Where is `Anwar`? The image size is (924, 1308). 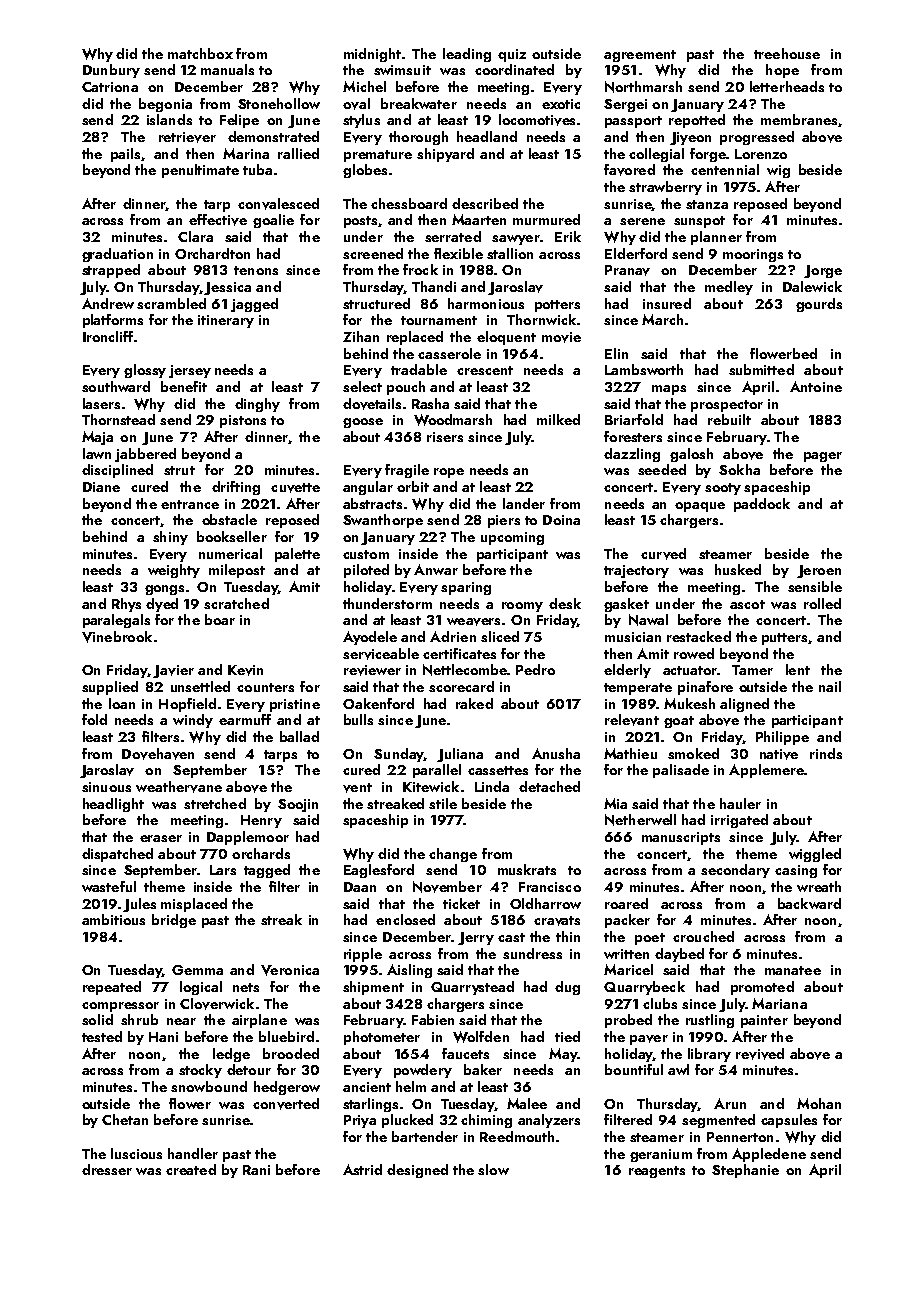 Anwar is located at coordinates (436, 569).
